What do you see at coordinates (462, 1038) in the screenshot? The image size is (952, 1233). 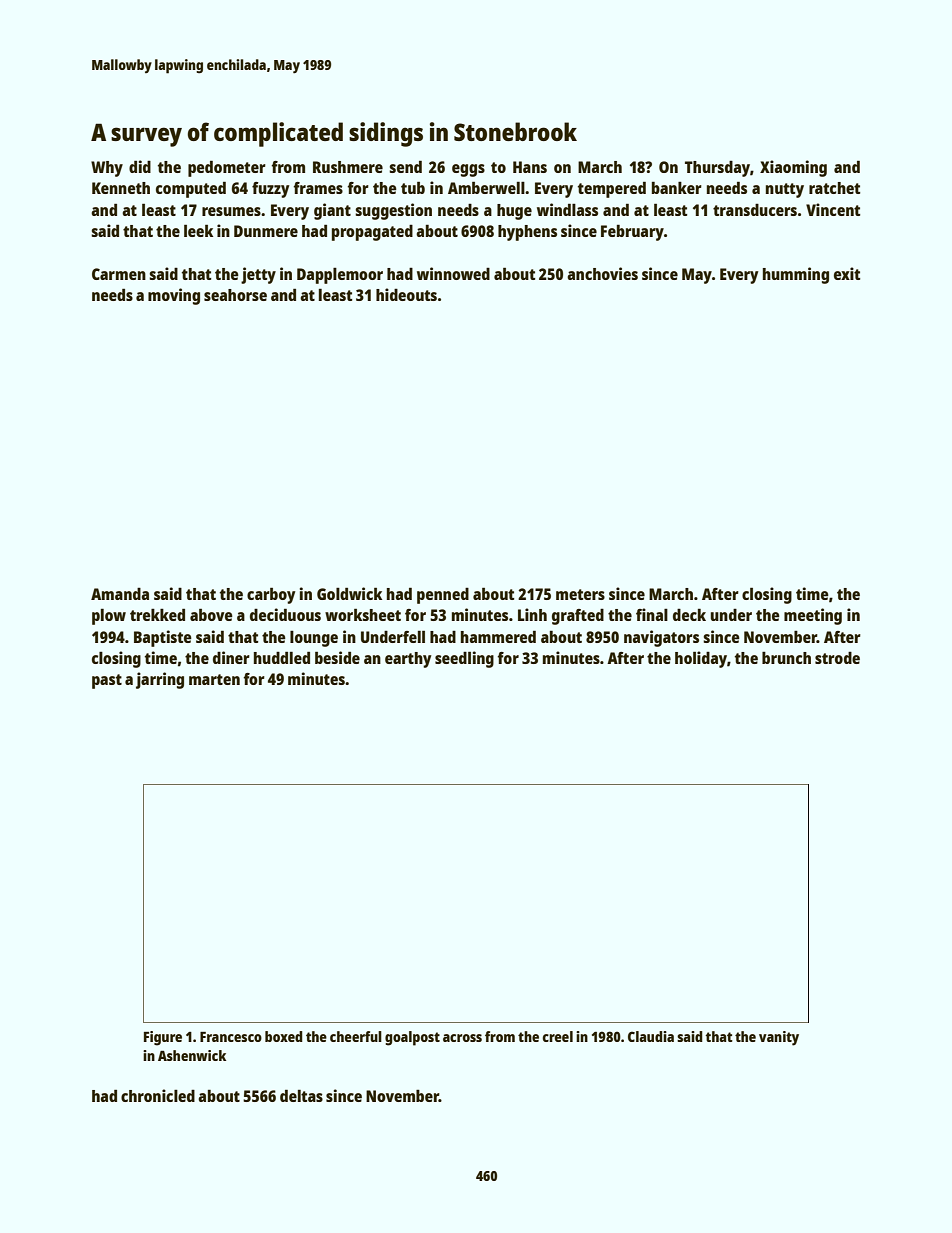 I see `across` at bounding box center [462, 1038].
